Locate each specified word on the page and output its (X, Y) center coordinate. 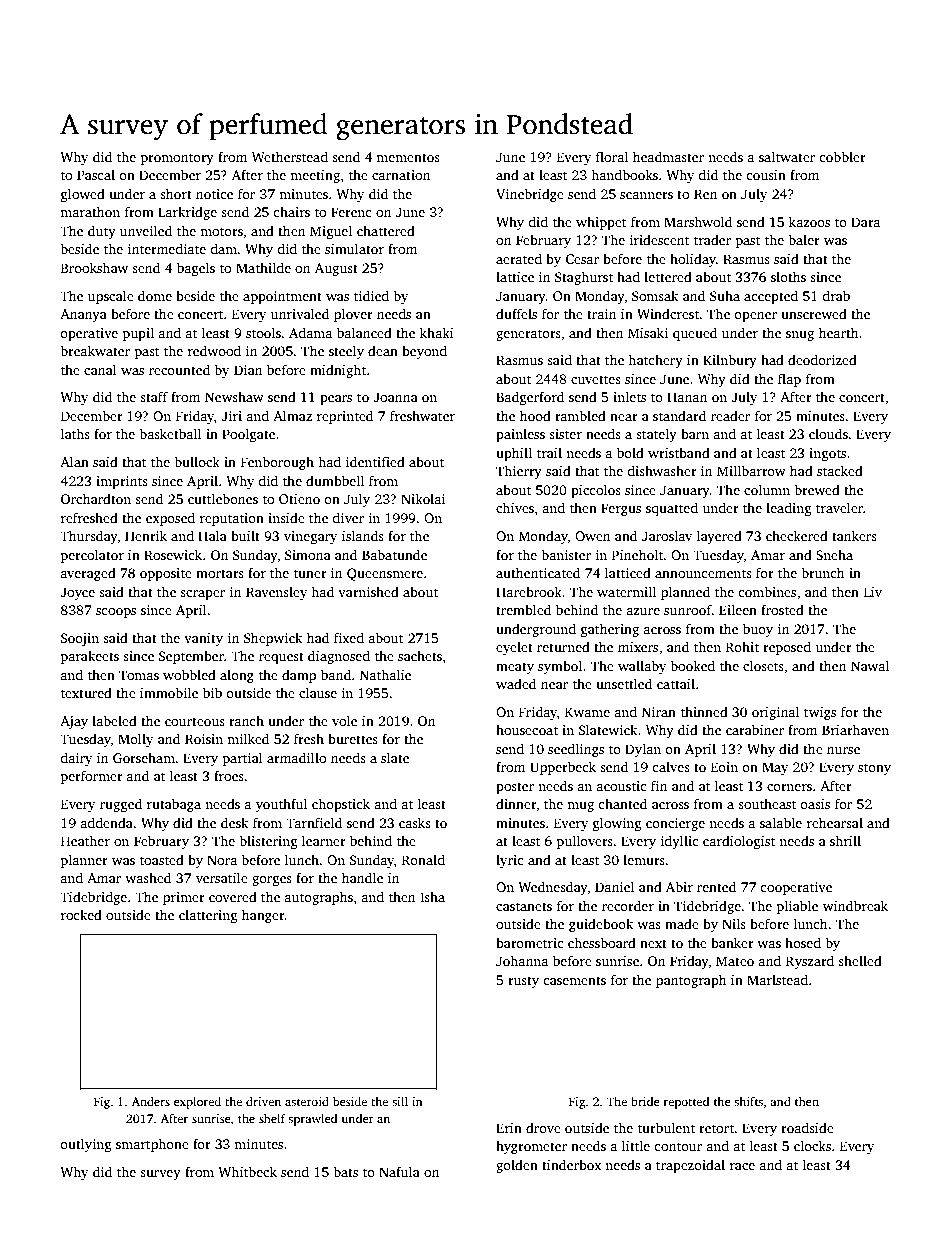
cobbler (842, 156)
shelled (860, 960)
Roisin (204, 739)
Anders (151, 1101)
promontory (177, 159)
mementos (408, 157)
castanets (524, 906)
